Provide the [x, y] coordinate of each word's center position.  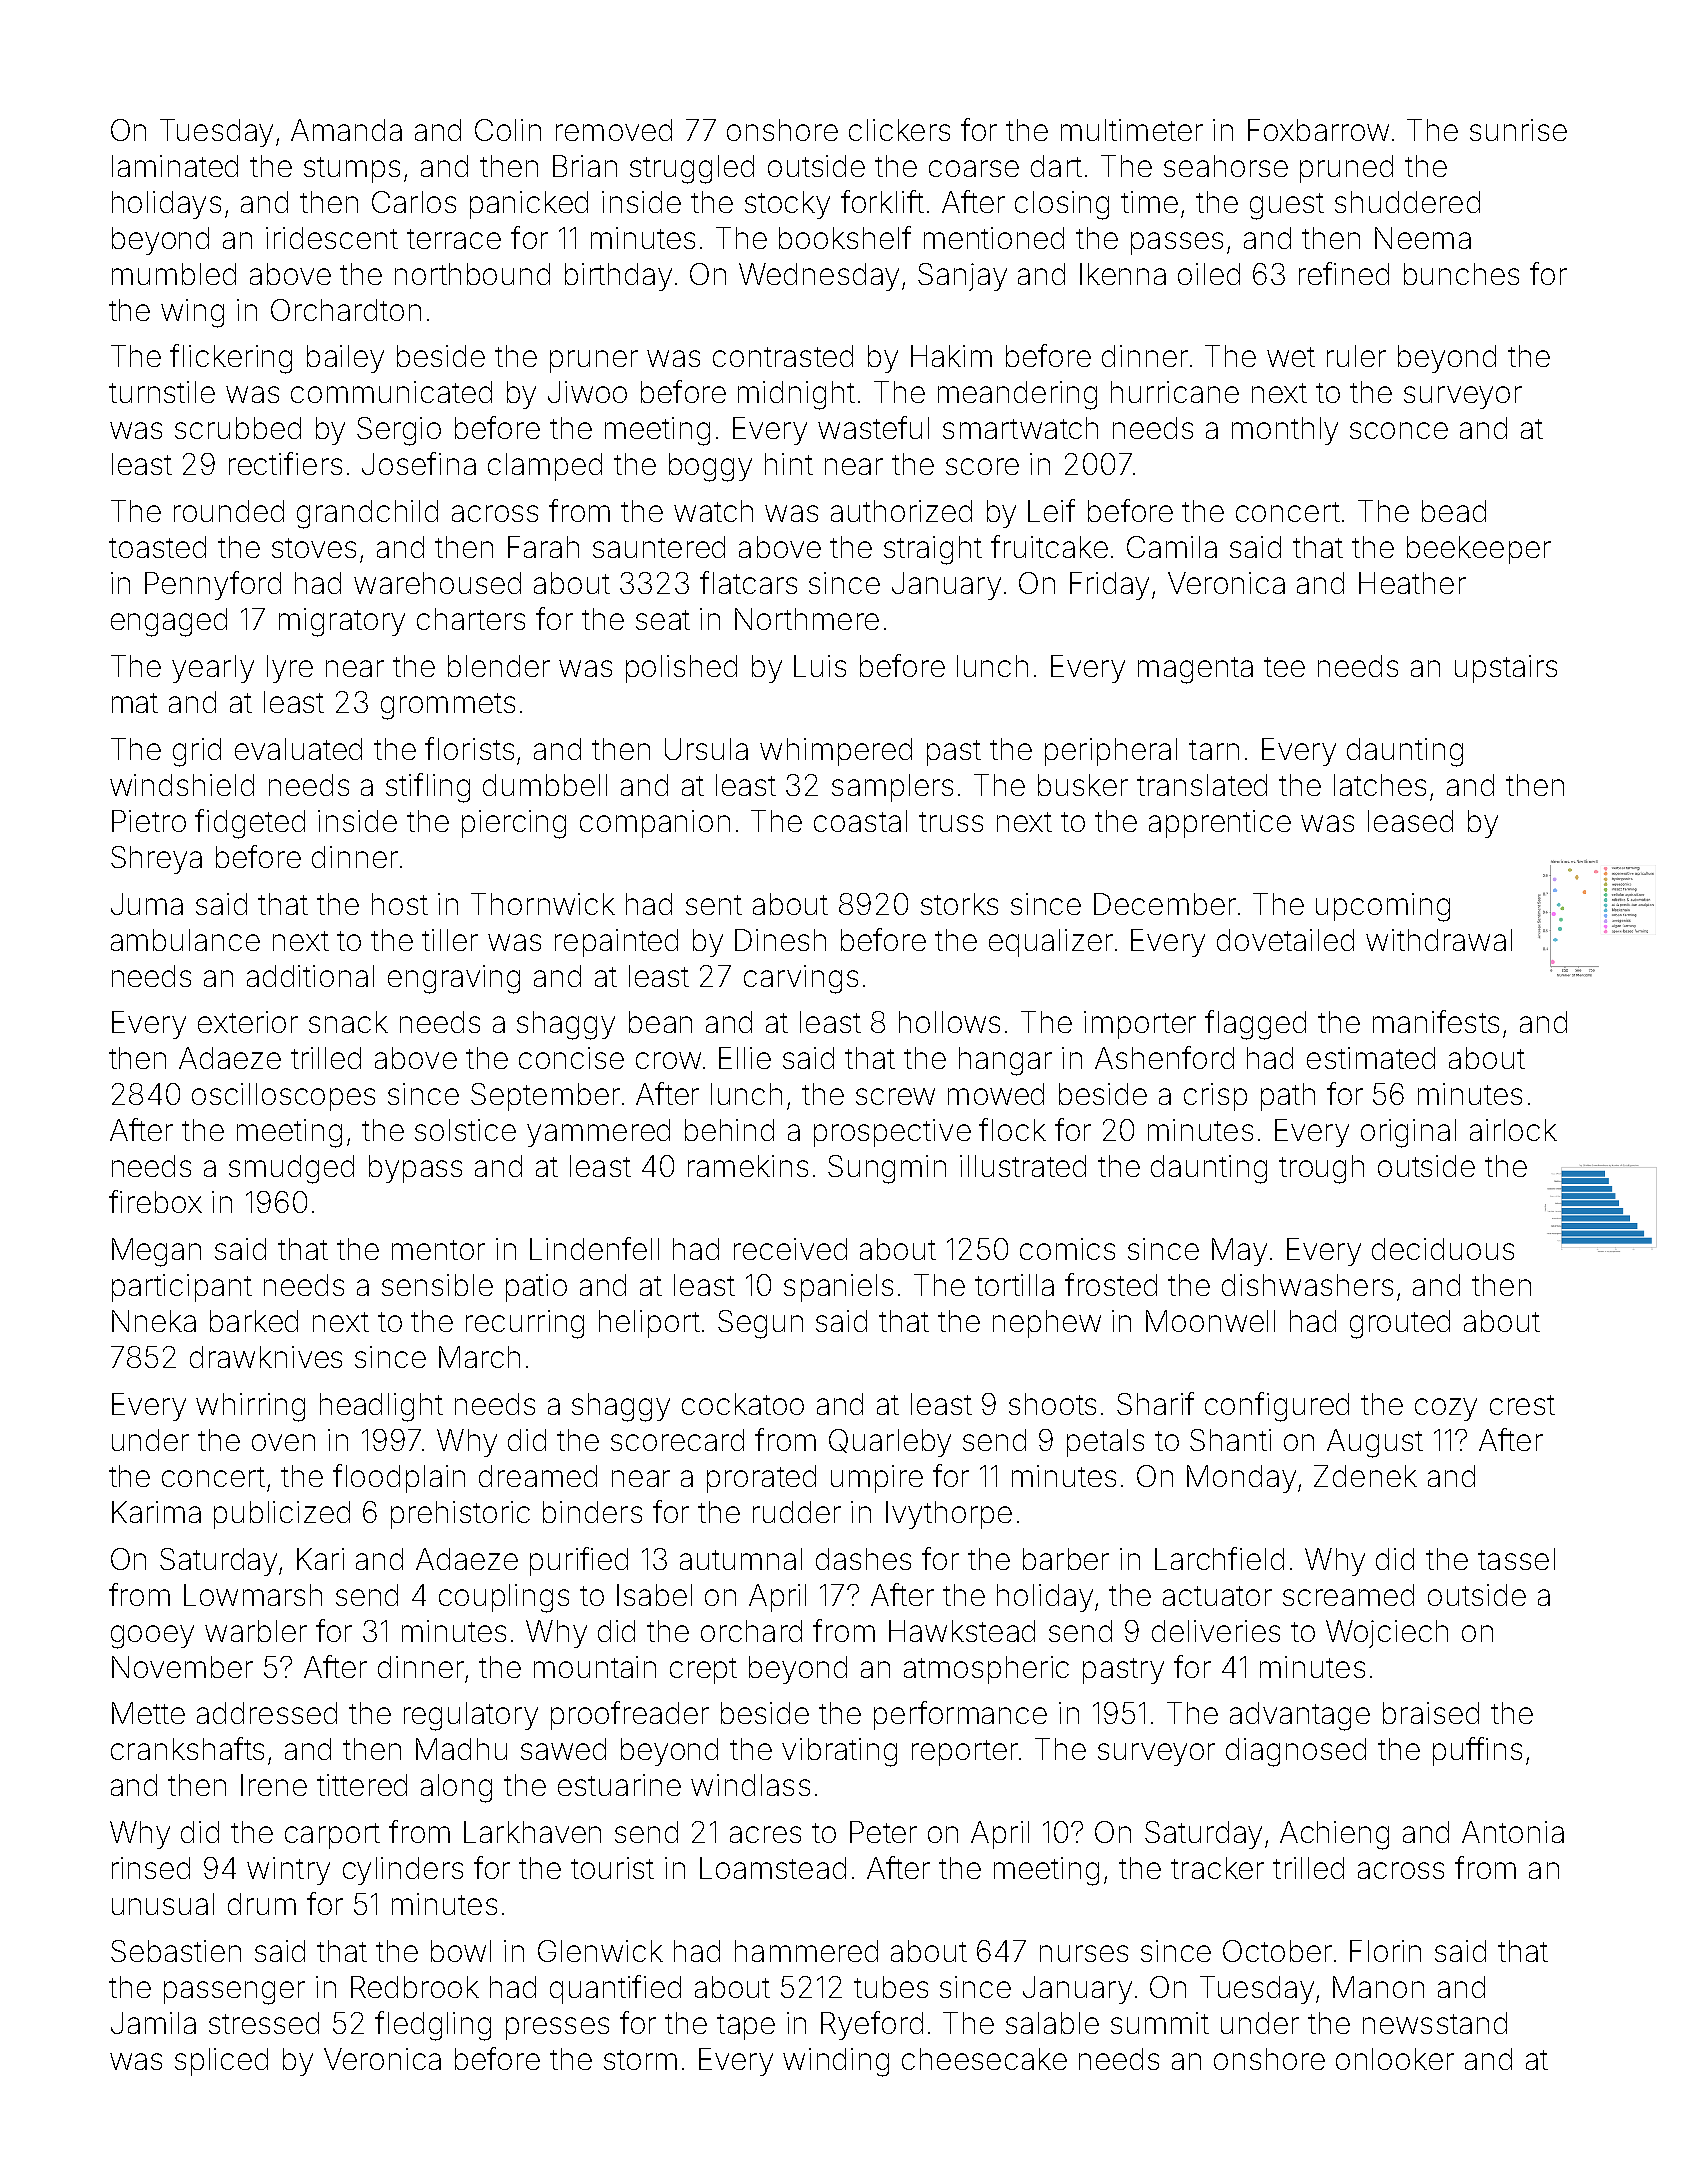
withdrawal [1439, 940]
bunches [1461, 274]
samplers [892, 788]
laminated [175, 166]
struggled [692, 169]
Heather [1412, 583]
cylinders [403, 1871]
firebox [155, 1201]
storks [959, 904]
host [400, 904]
